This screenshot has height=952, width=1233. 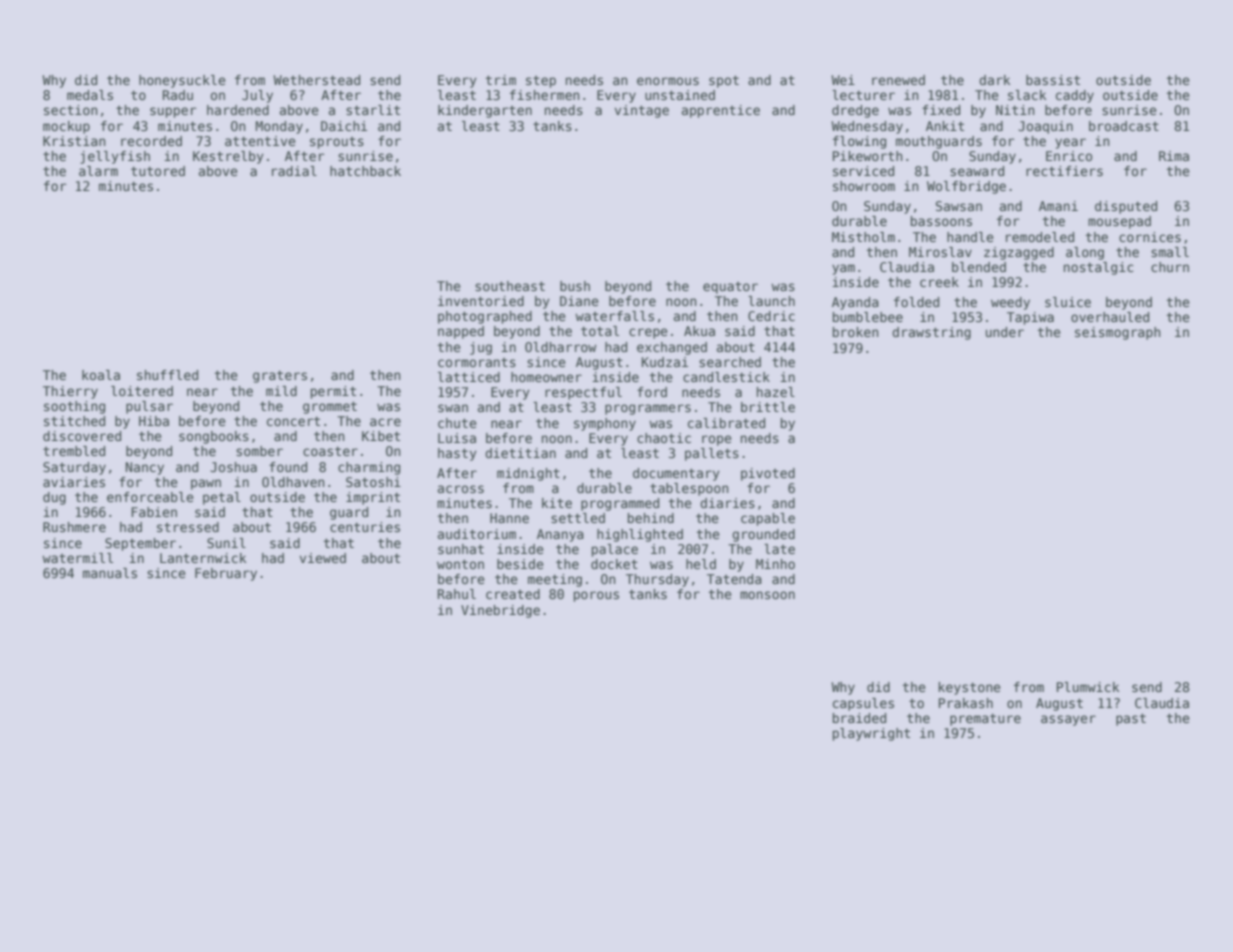 What do you see at coordinates (734, 579) in the screenshot?
I see `Tatenda` at bounding box center [734, 579].
